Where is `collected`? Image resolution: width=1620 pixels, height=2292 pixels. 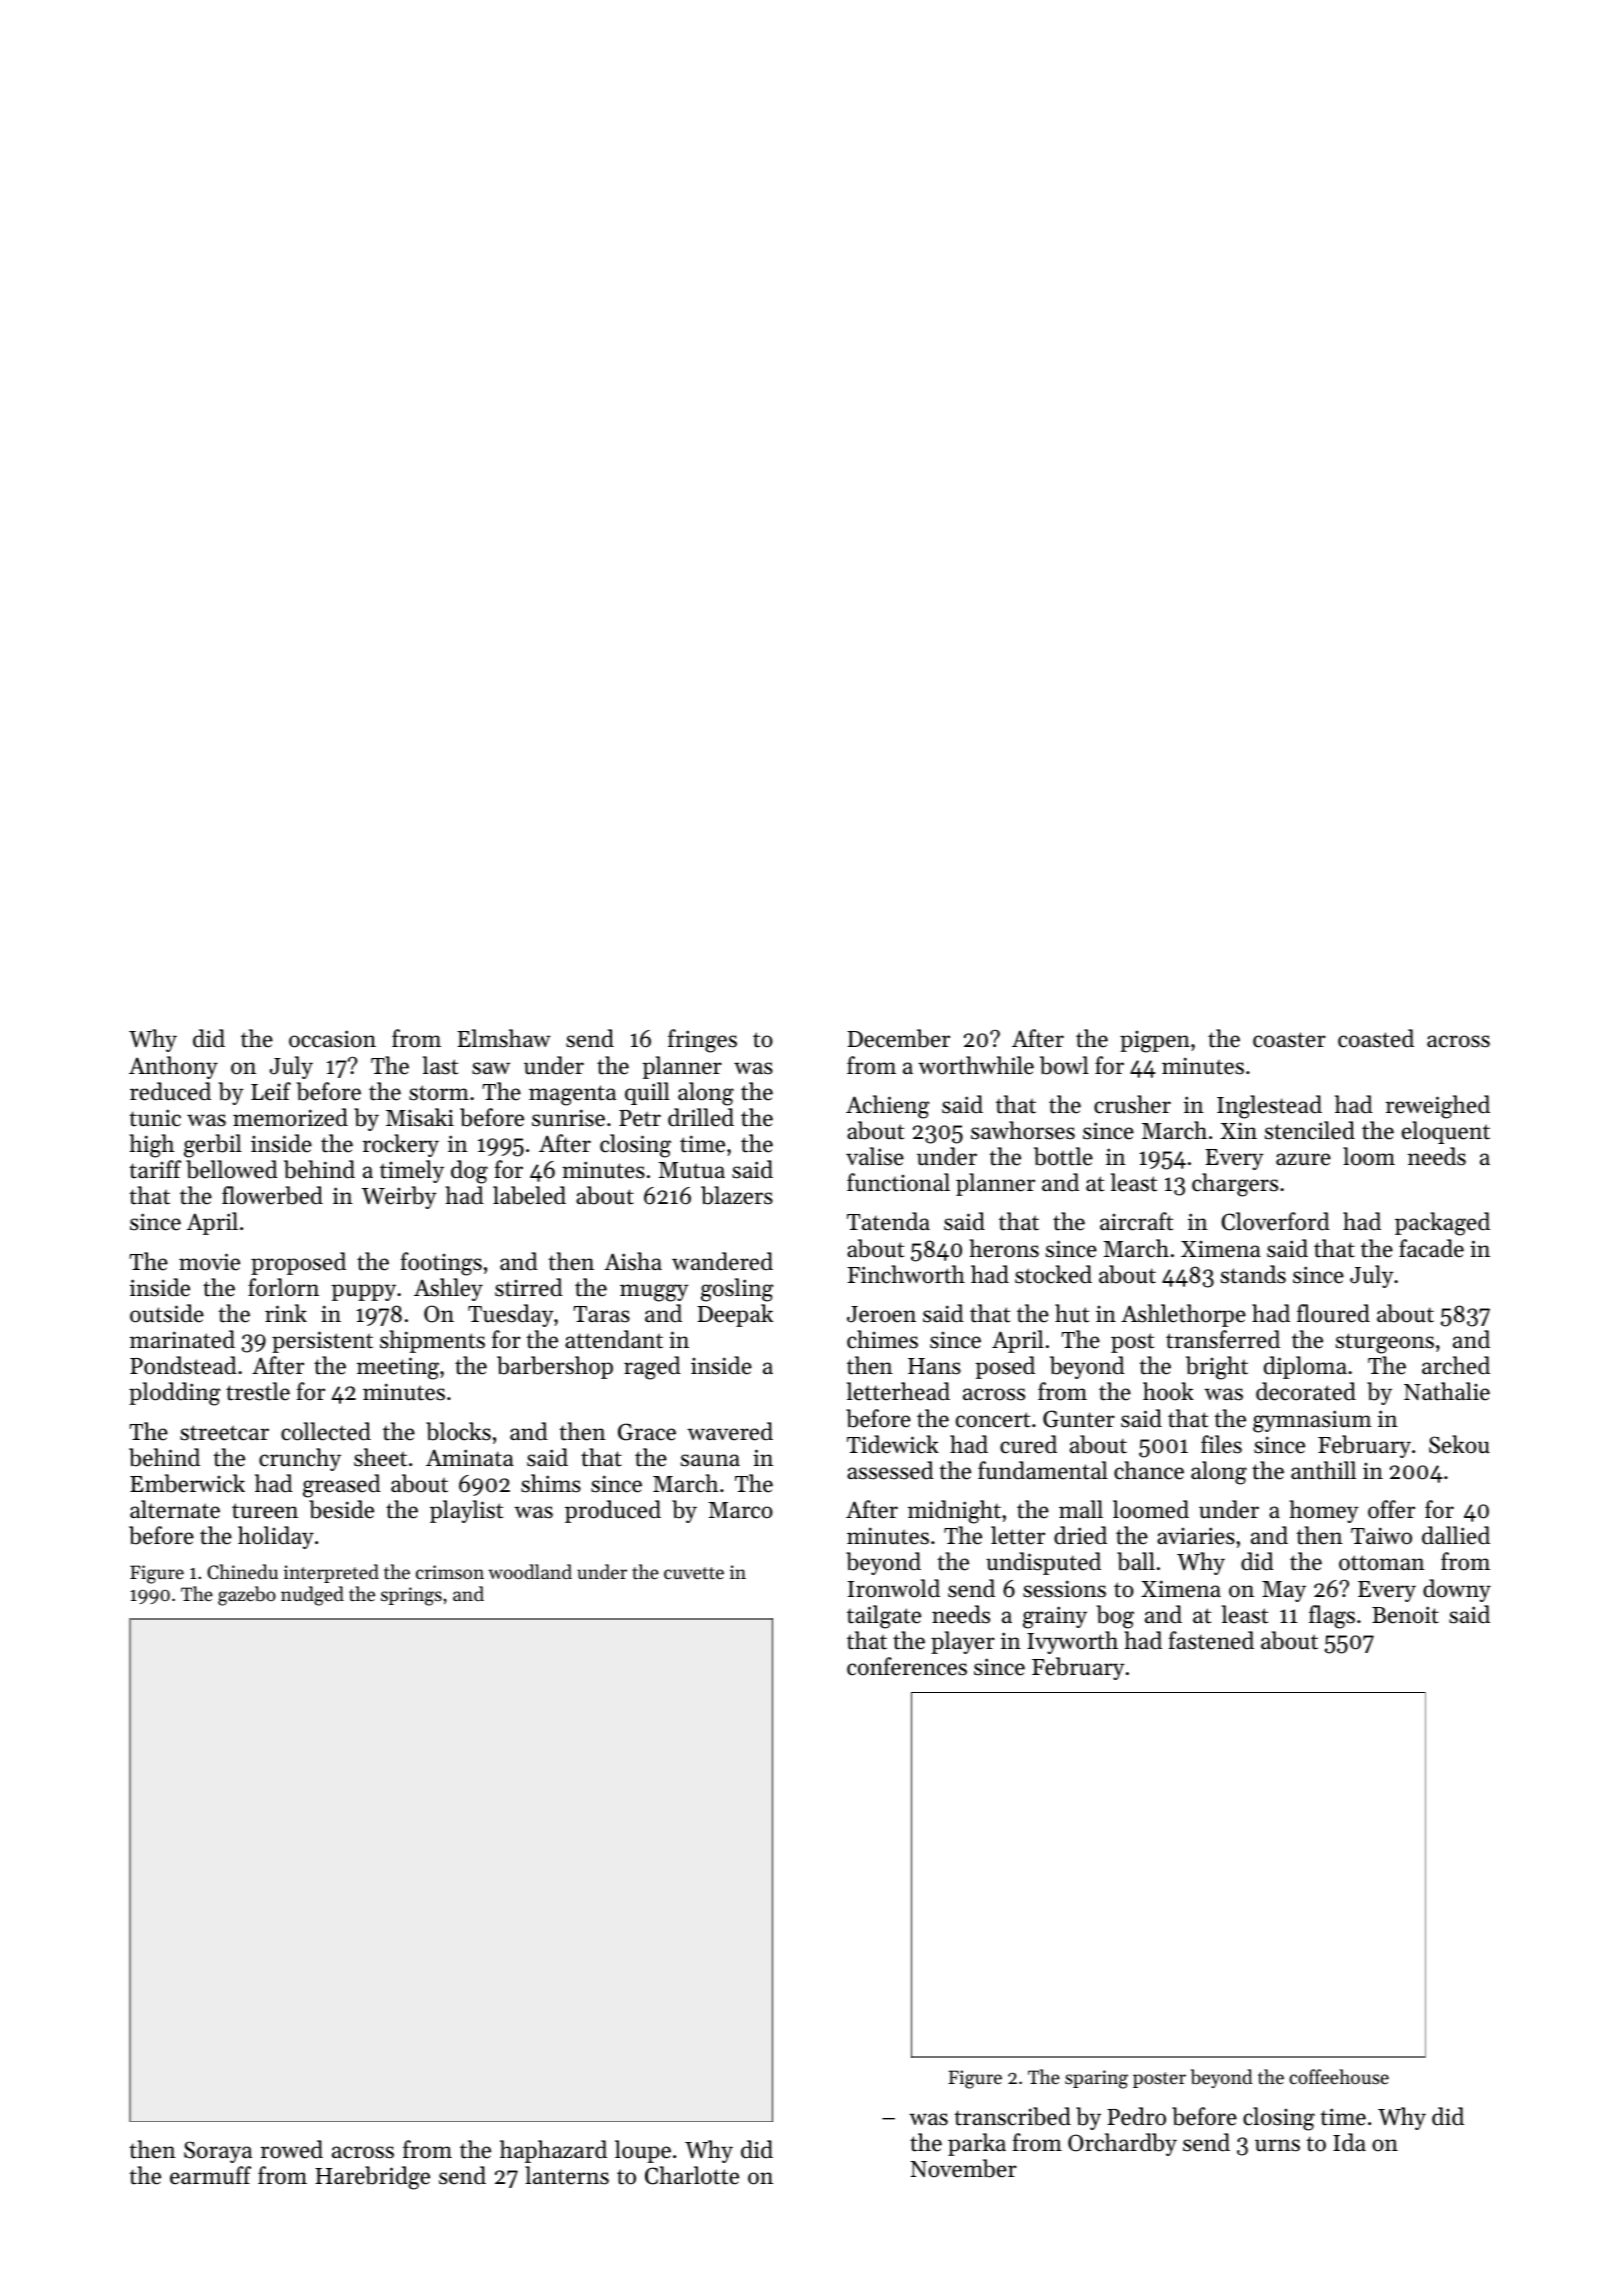 collected is located at coordinates (326, 1431).
